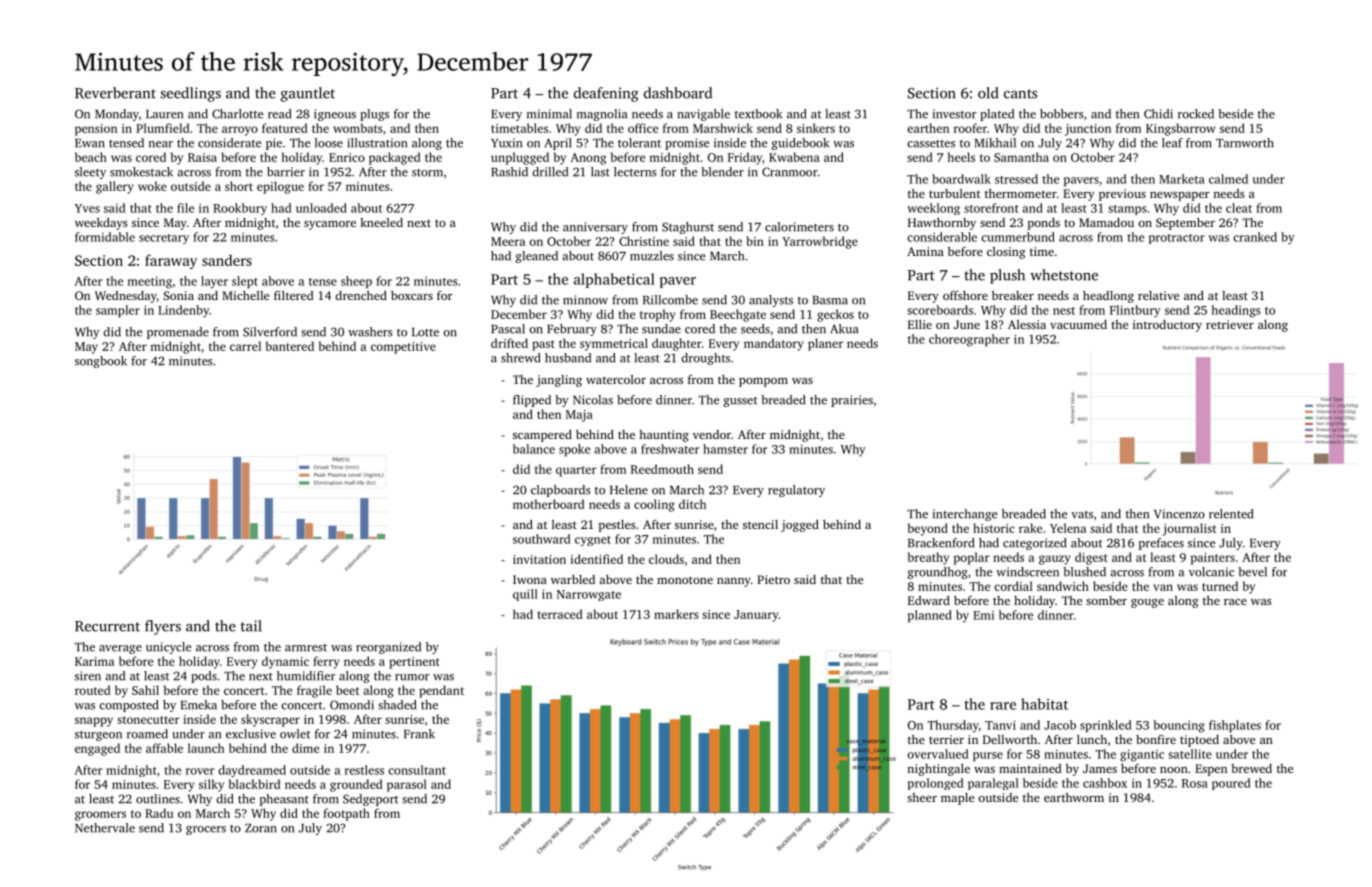 Image resolution: width=1372 pixels, height=887 pixels. Describe the element at coordinates (308, 94) in the page. I see `gauntlet` at that location.
